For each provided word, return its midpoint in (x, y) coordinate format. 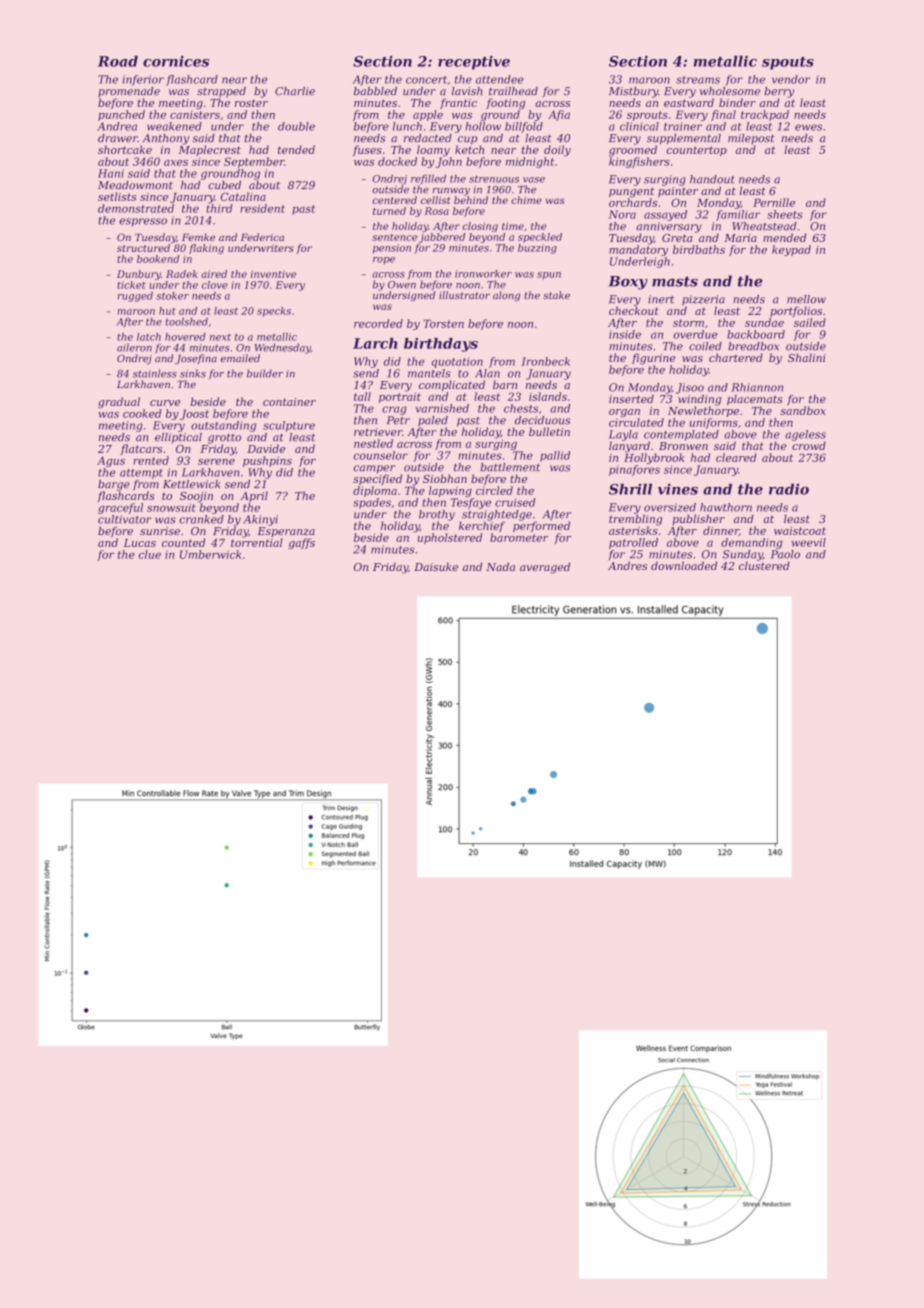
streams (698, 80)
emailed (240, 358)
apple (428, 115)
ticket (131, 285)
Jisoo (690, 388)
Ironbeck (546, 361)
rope (384, 260)
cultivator (125, 519)
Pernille (774, 202)
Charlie (295, 91)
